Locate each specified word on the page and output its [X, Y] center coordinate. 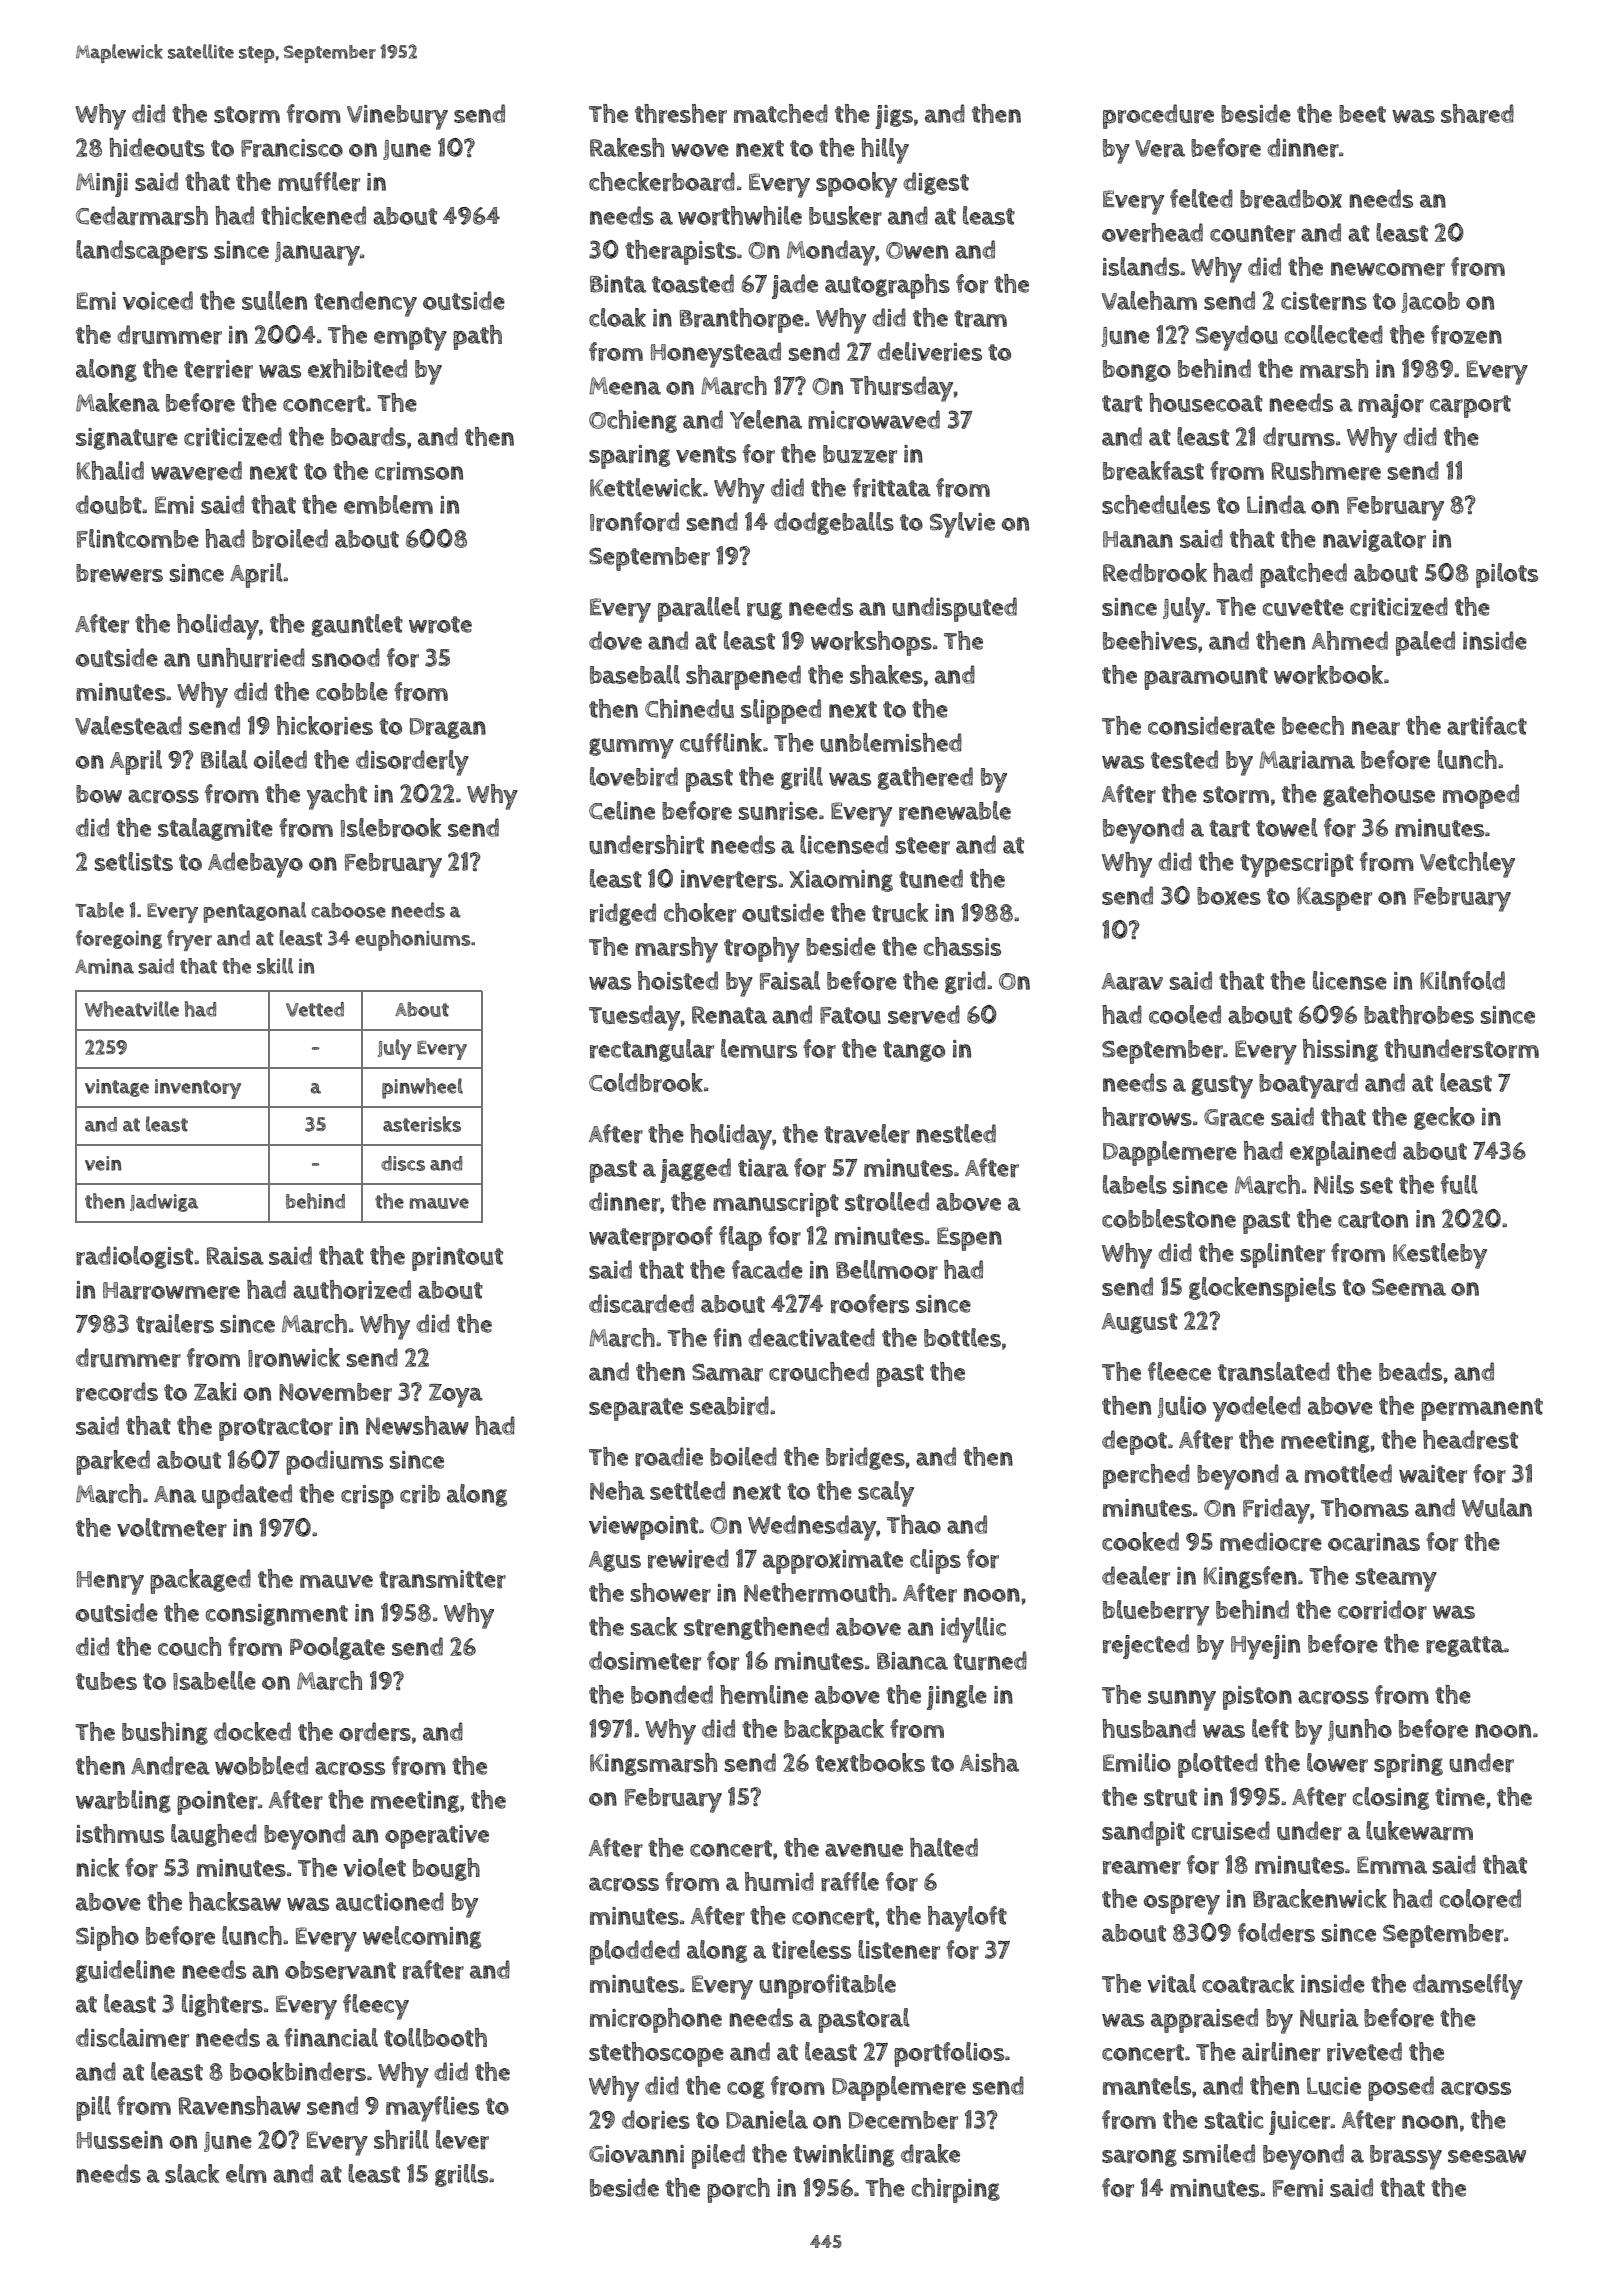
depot [1134, 1442]
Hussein [120, 2140]
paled [1425, 643]
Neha [617, 1490]
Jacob [1431, 302]
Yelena [766, 419]
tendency [365, 304]
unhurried [251, 658]
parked [113, 1462]
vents [706, 454]
